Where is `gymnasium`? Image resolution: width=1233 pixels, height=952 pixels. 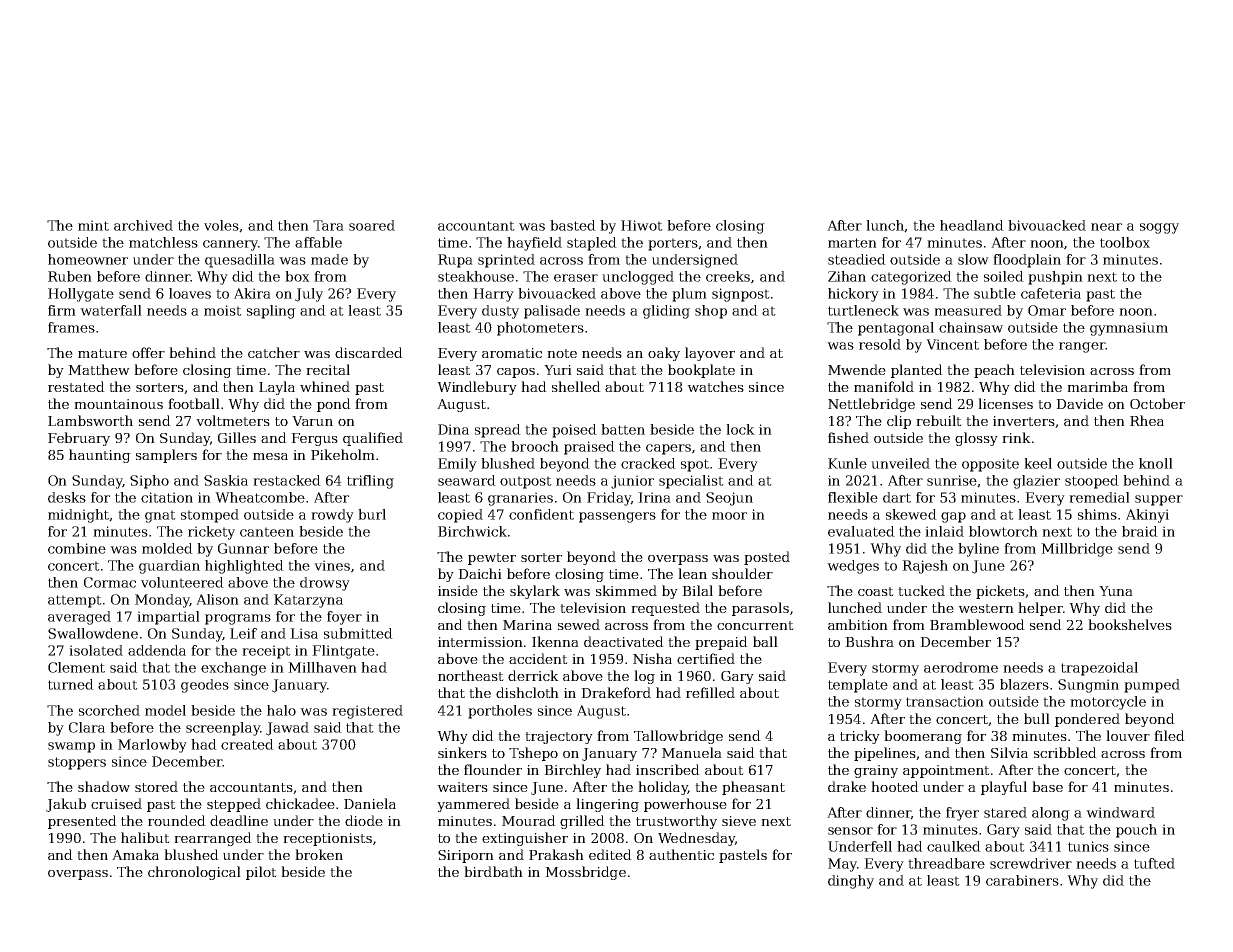
gymnasium is located at coordinates (1129, 329).
